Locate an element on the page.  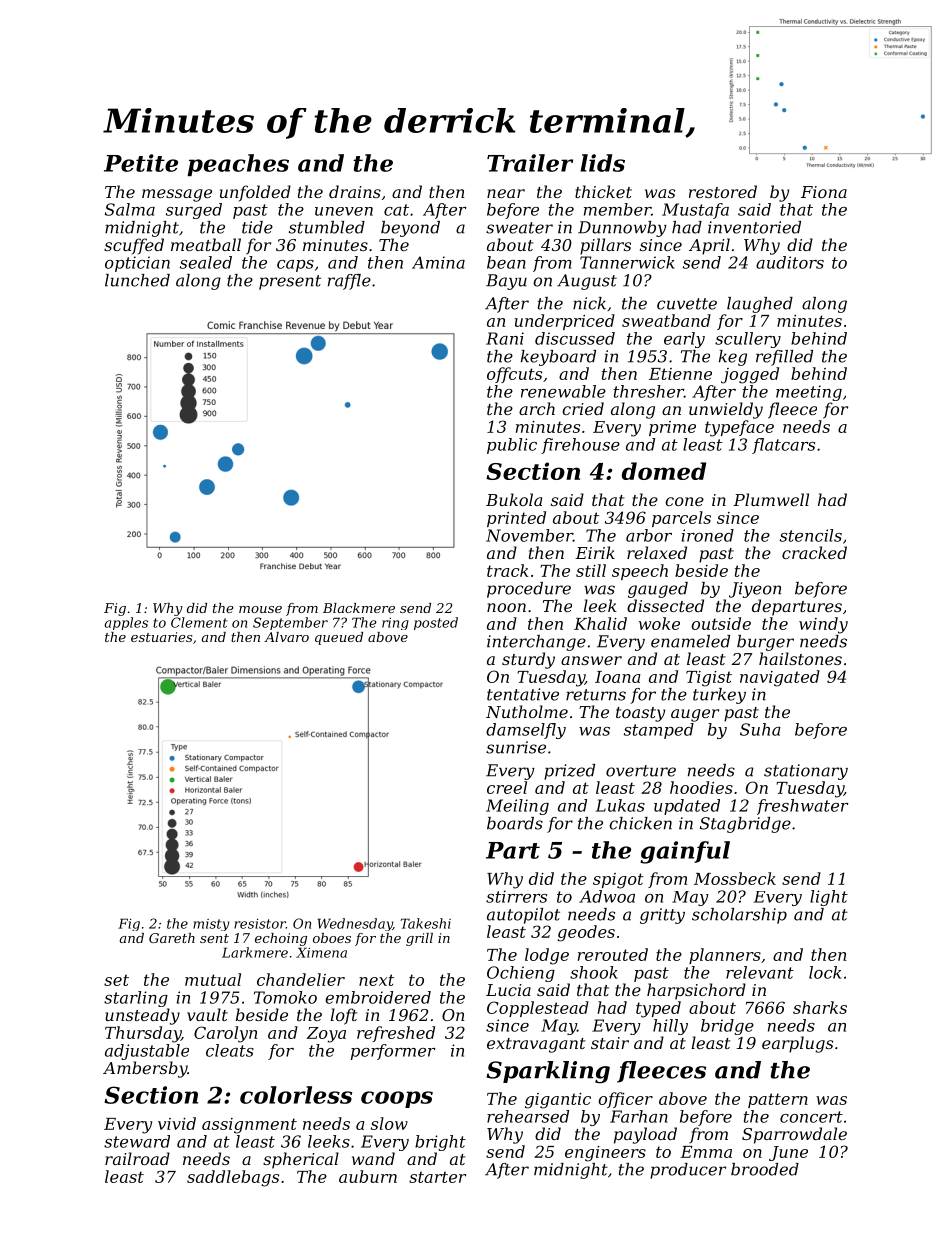
railroad is located at coordinates (137, 1158).
